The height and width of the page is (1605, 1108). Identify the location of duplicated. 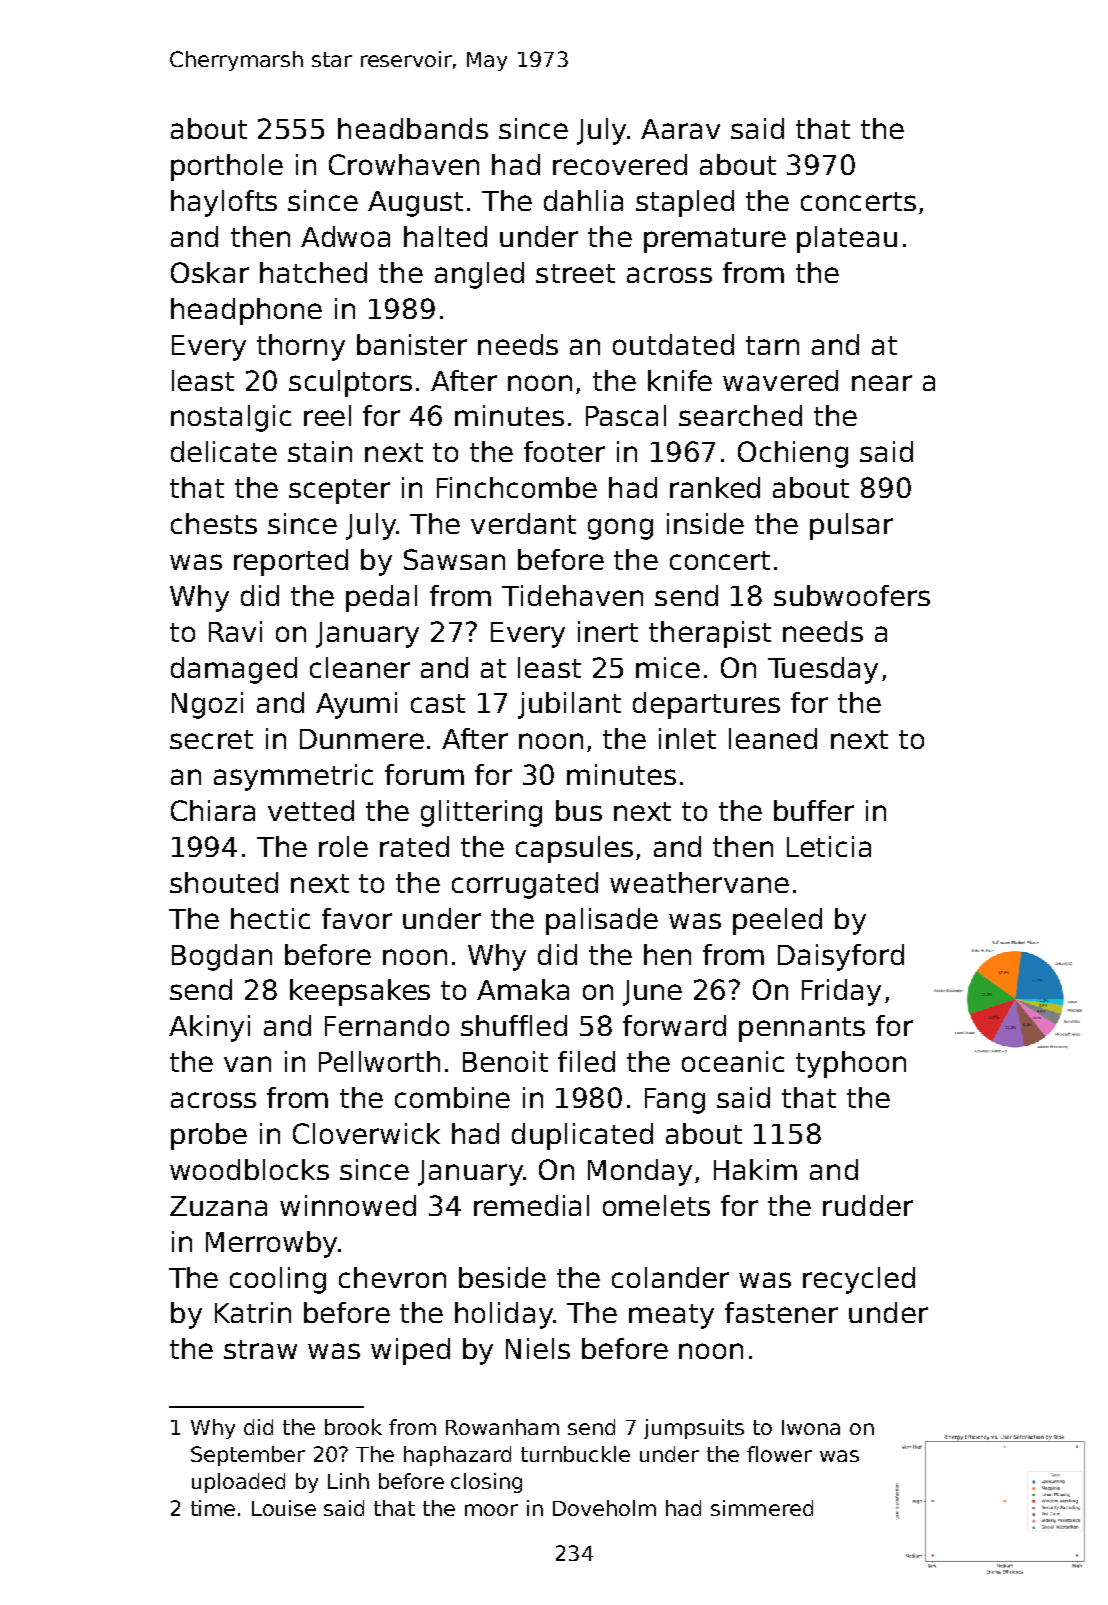
(582, 1136).
